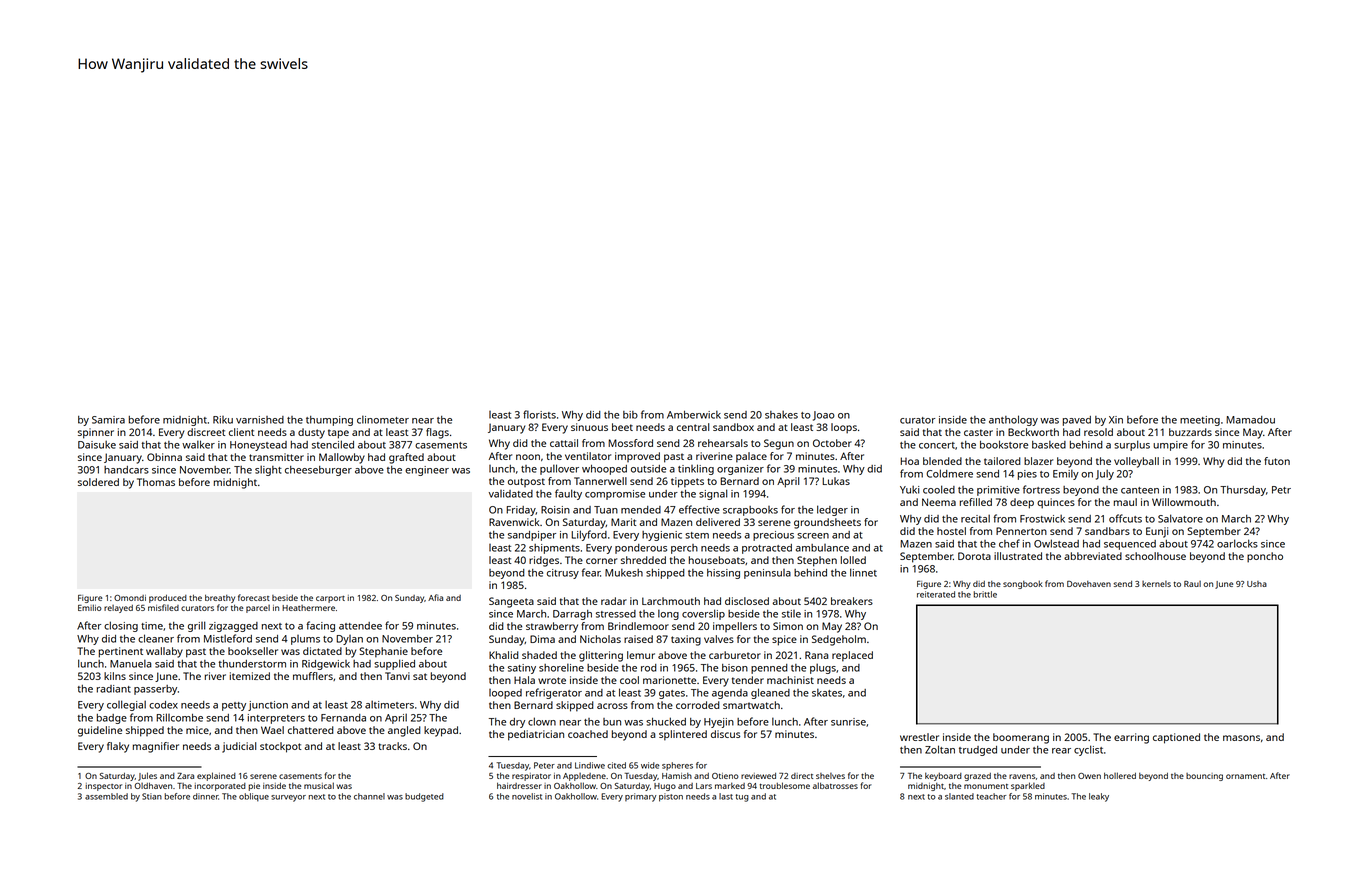 The image size is (1372, 887). Describe the element at coordinates (164, 652) in the document. I see `wallaby` at that location.
